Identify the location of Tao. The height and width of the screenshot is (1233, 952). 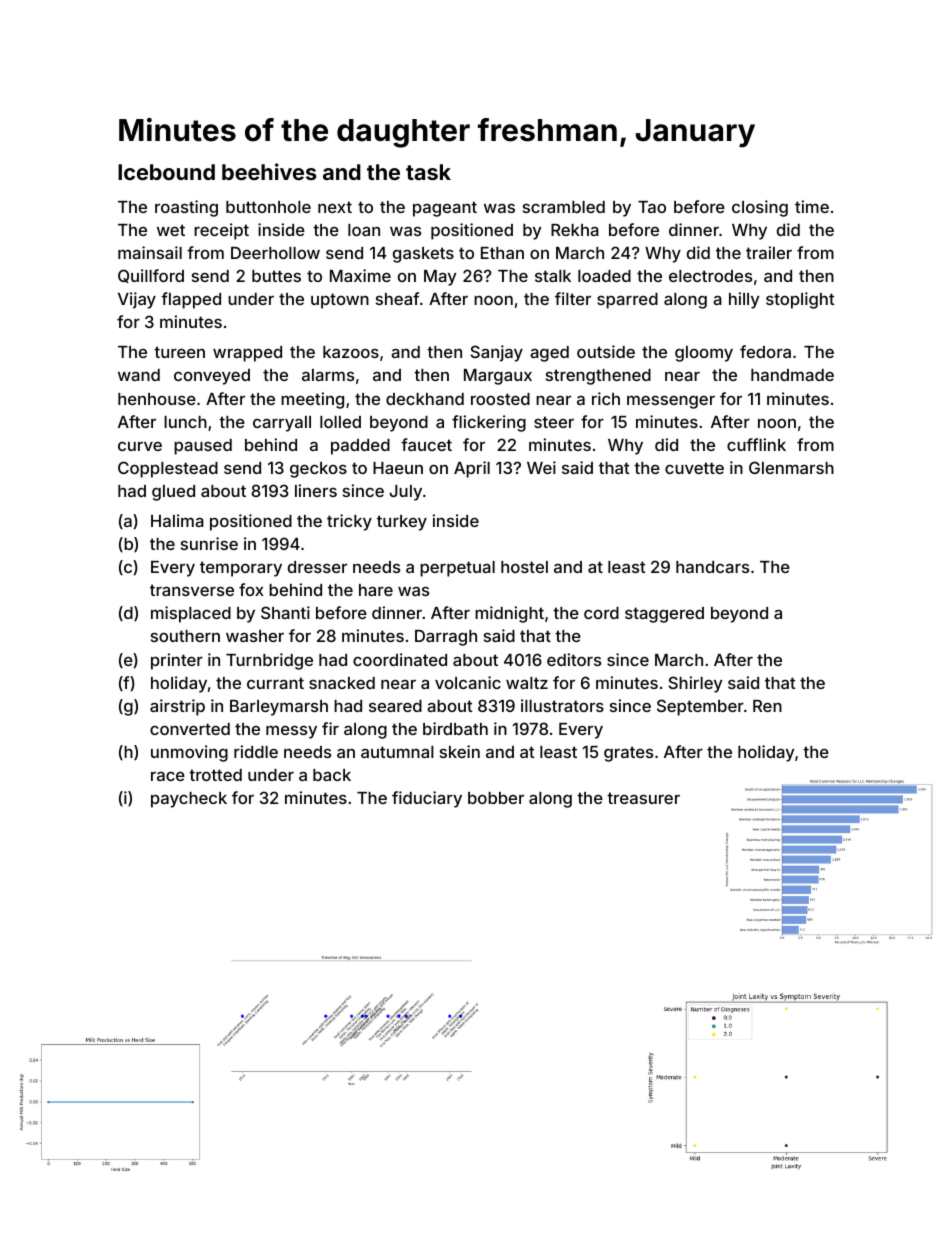
(652, 207).
